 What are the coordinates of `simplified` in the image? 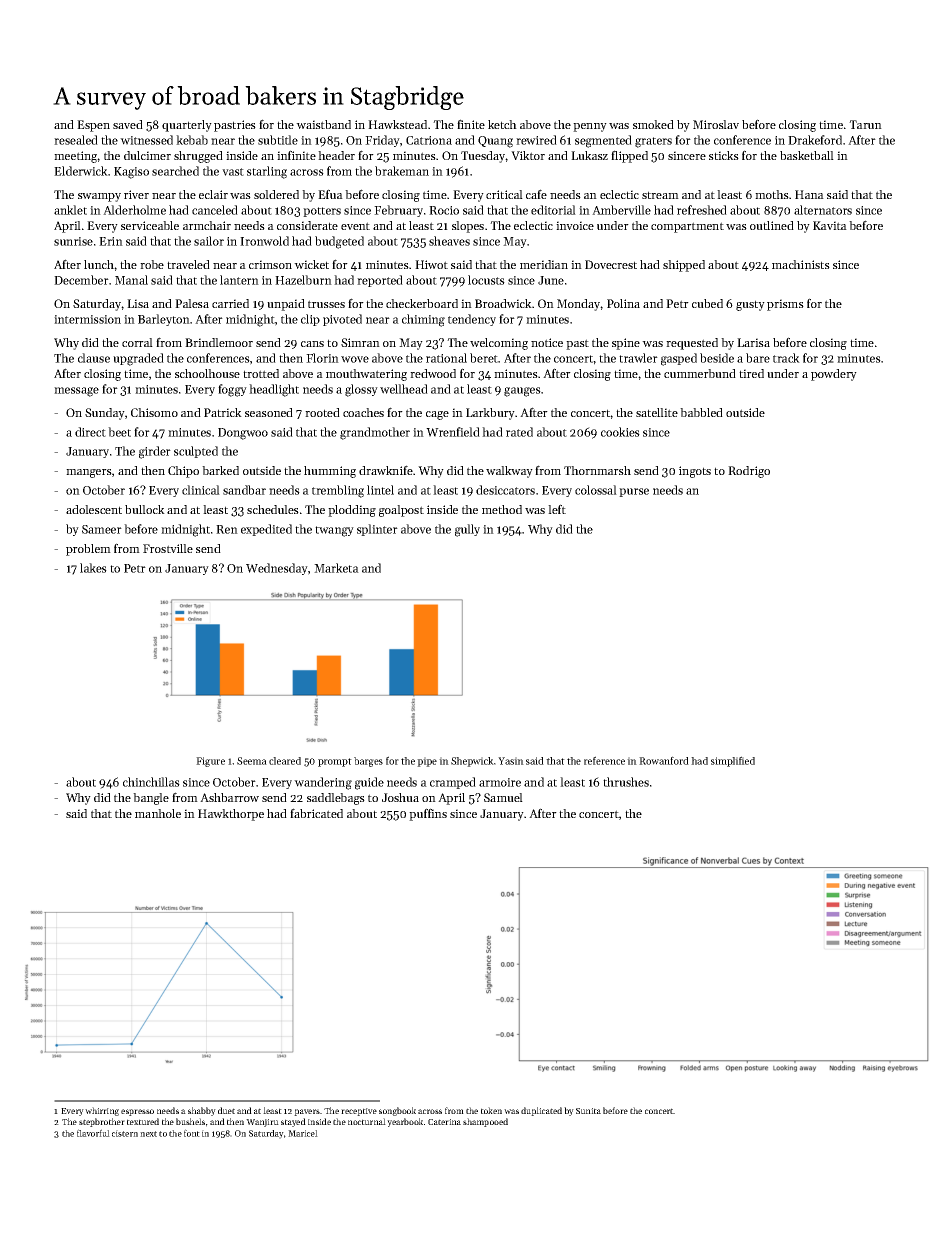 It's located at (733, 761).
